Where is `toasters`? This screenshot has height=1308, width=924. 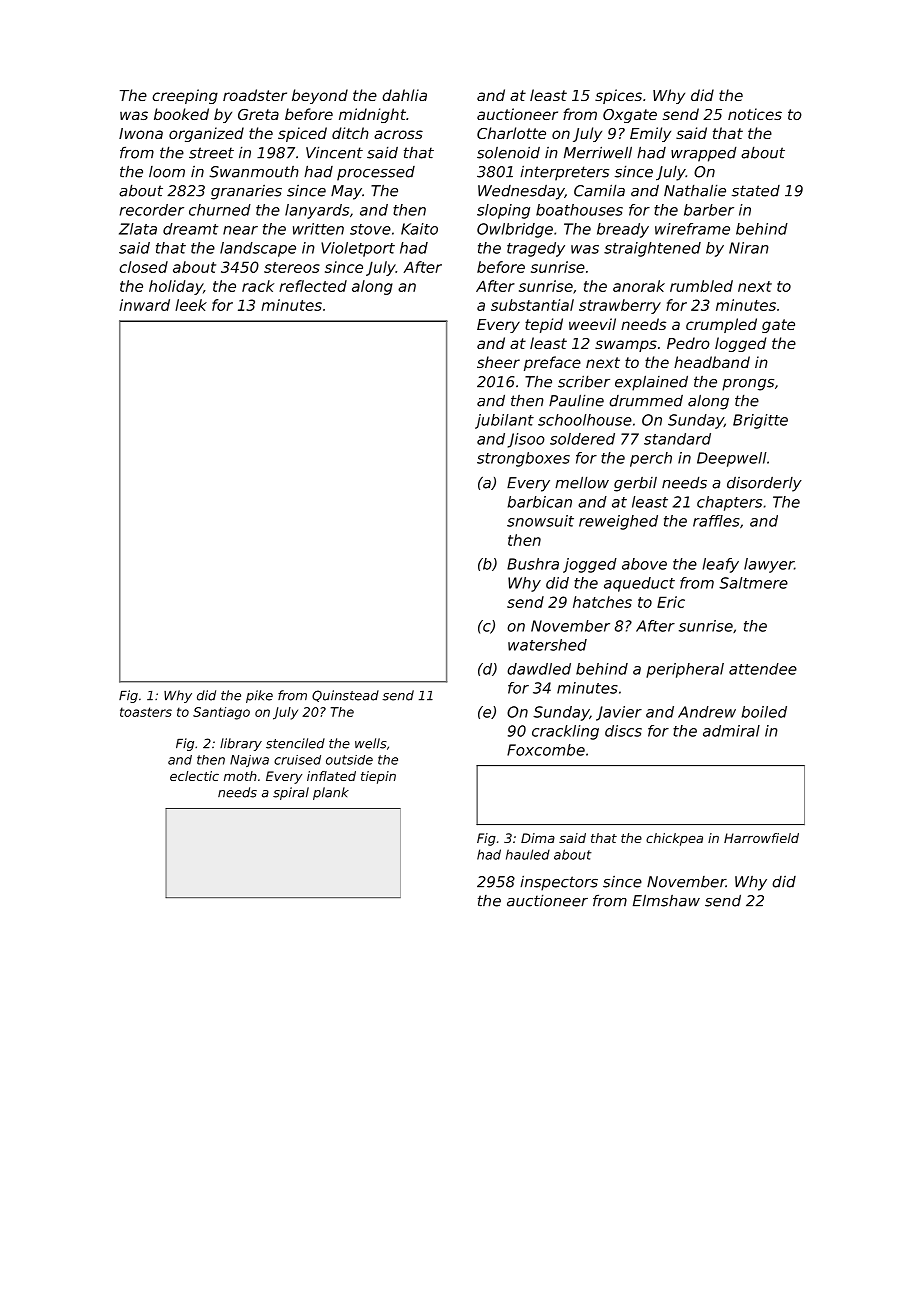 toasters is located at coordinates (146, 712).
